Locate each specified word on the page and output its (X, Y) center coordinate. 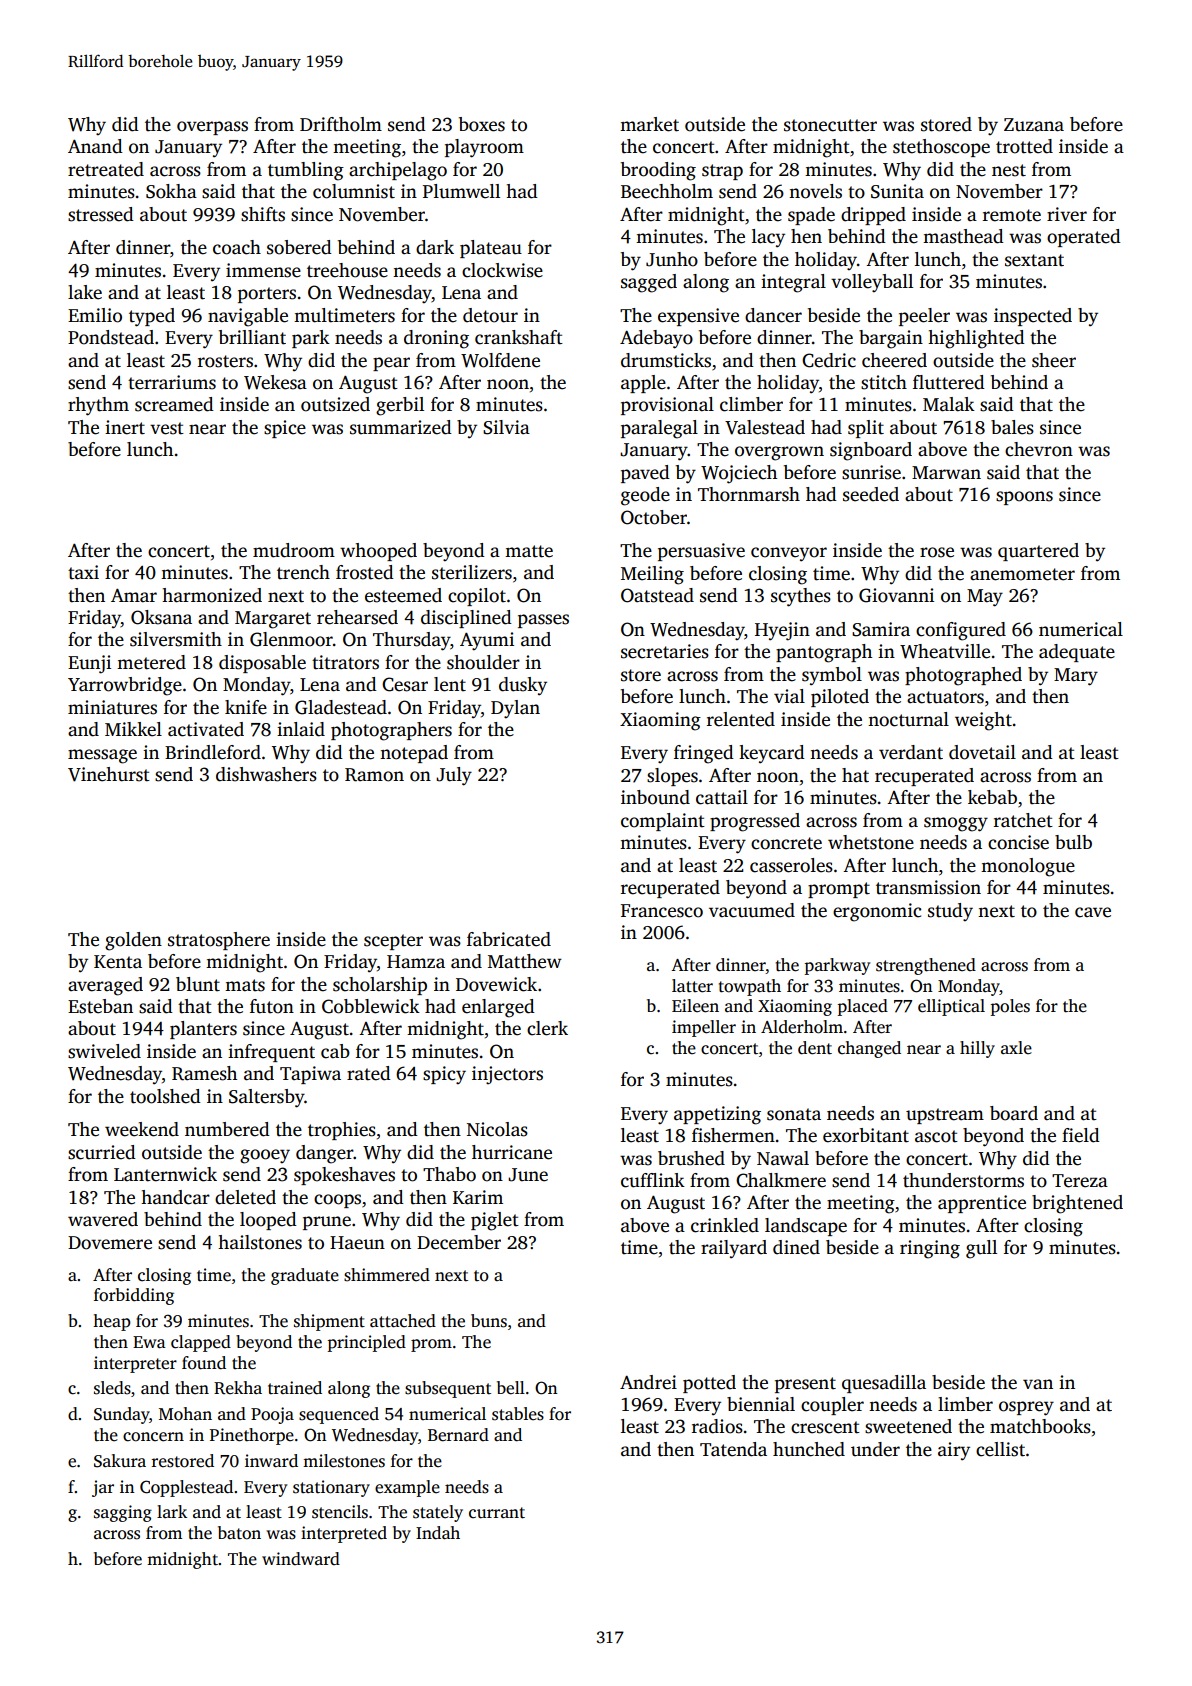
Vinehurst (109, 774)
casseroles (791, 865)
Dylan (515, 709)
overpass (212, 128)
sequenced (339, 1415)
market (649, 124)
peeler (924, 317)
